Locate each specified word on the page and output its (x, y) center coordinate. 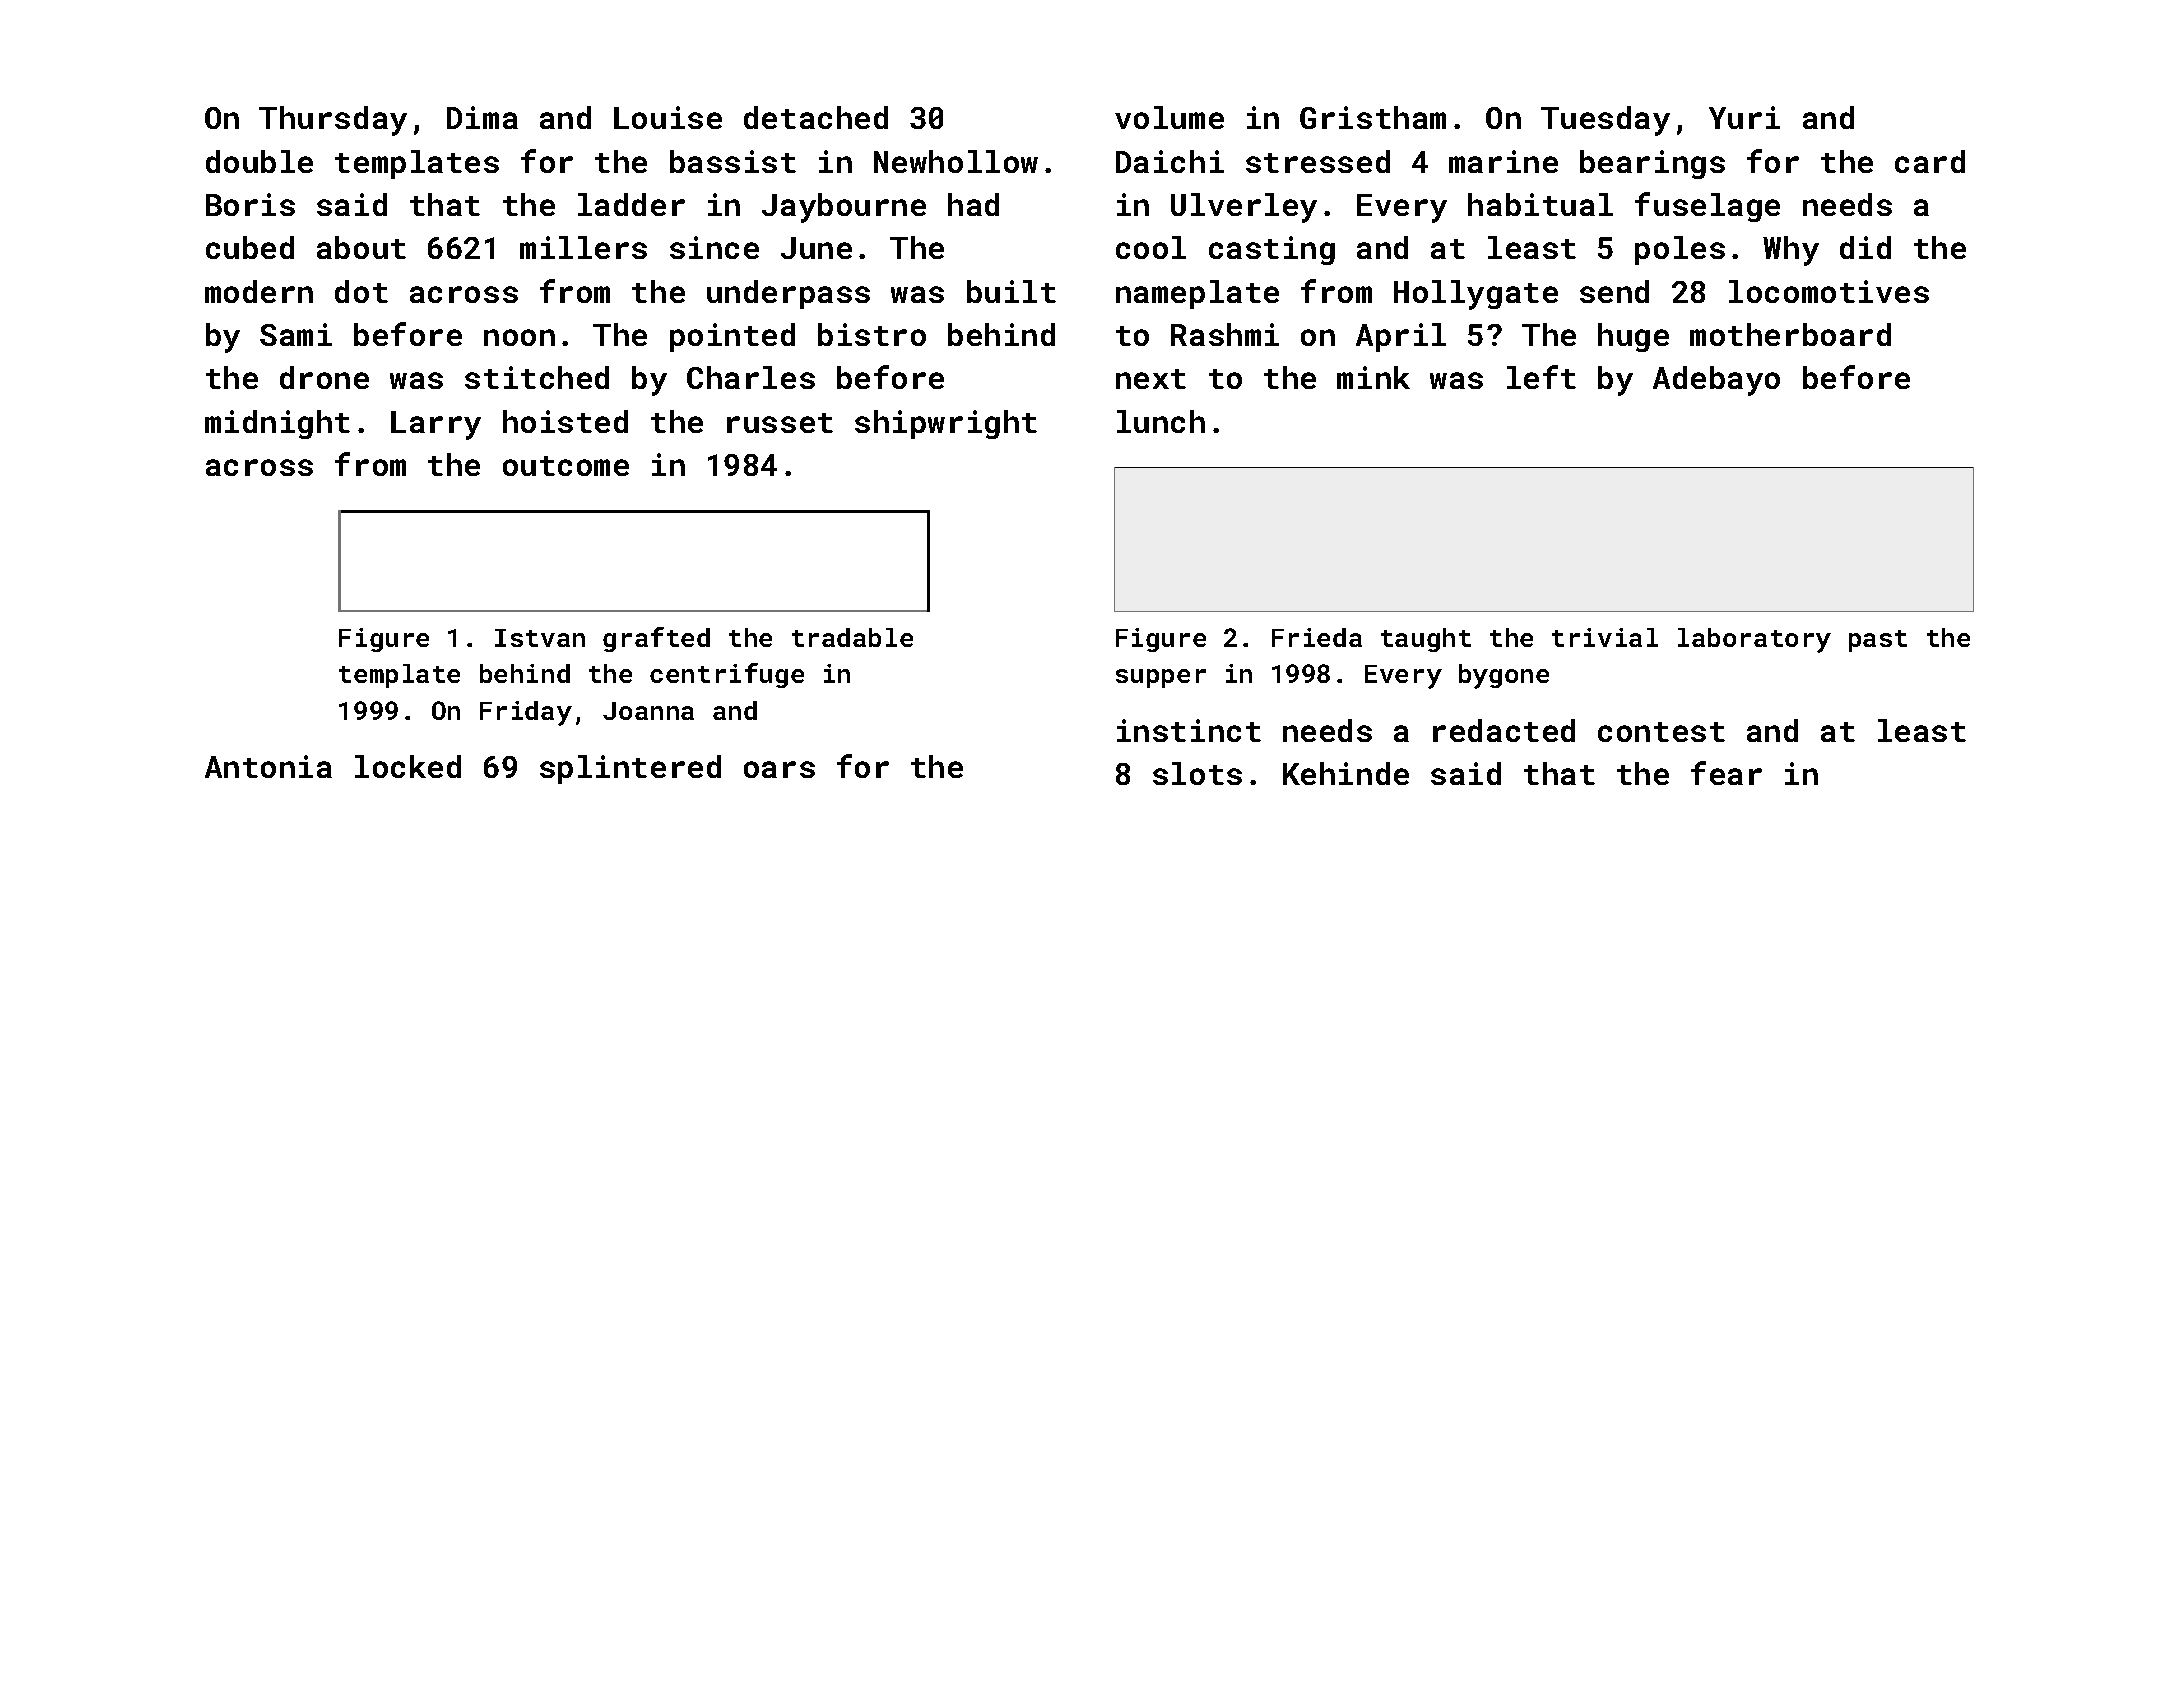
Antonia (268, 766)
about (361, 247)
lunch (1161, 421)
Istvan (540, 638)
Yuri (1744, 117)
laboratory (1754, 640)
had (973, 204)
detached (816, 117)
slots (1197, 773)
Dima (482, 117)
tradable (852, 637)
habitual (1540, 204)
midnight (277, 424)
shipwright (946, 424)
